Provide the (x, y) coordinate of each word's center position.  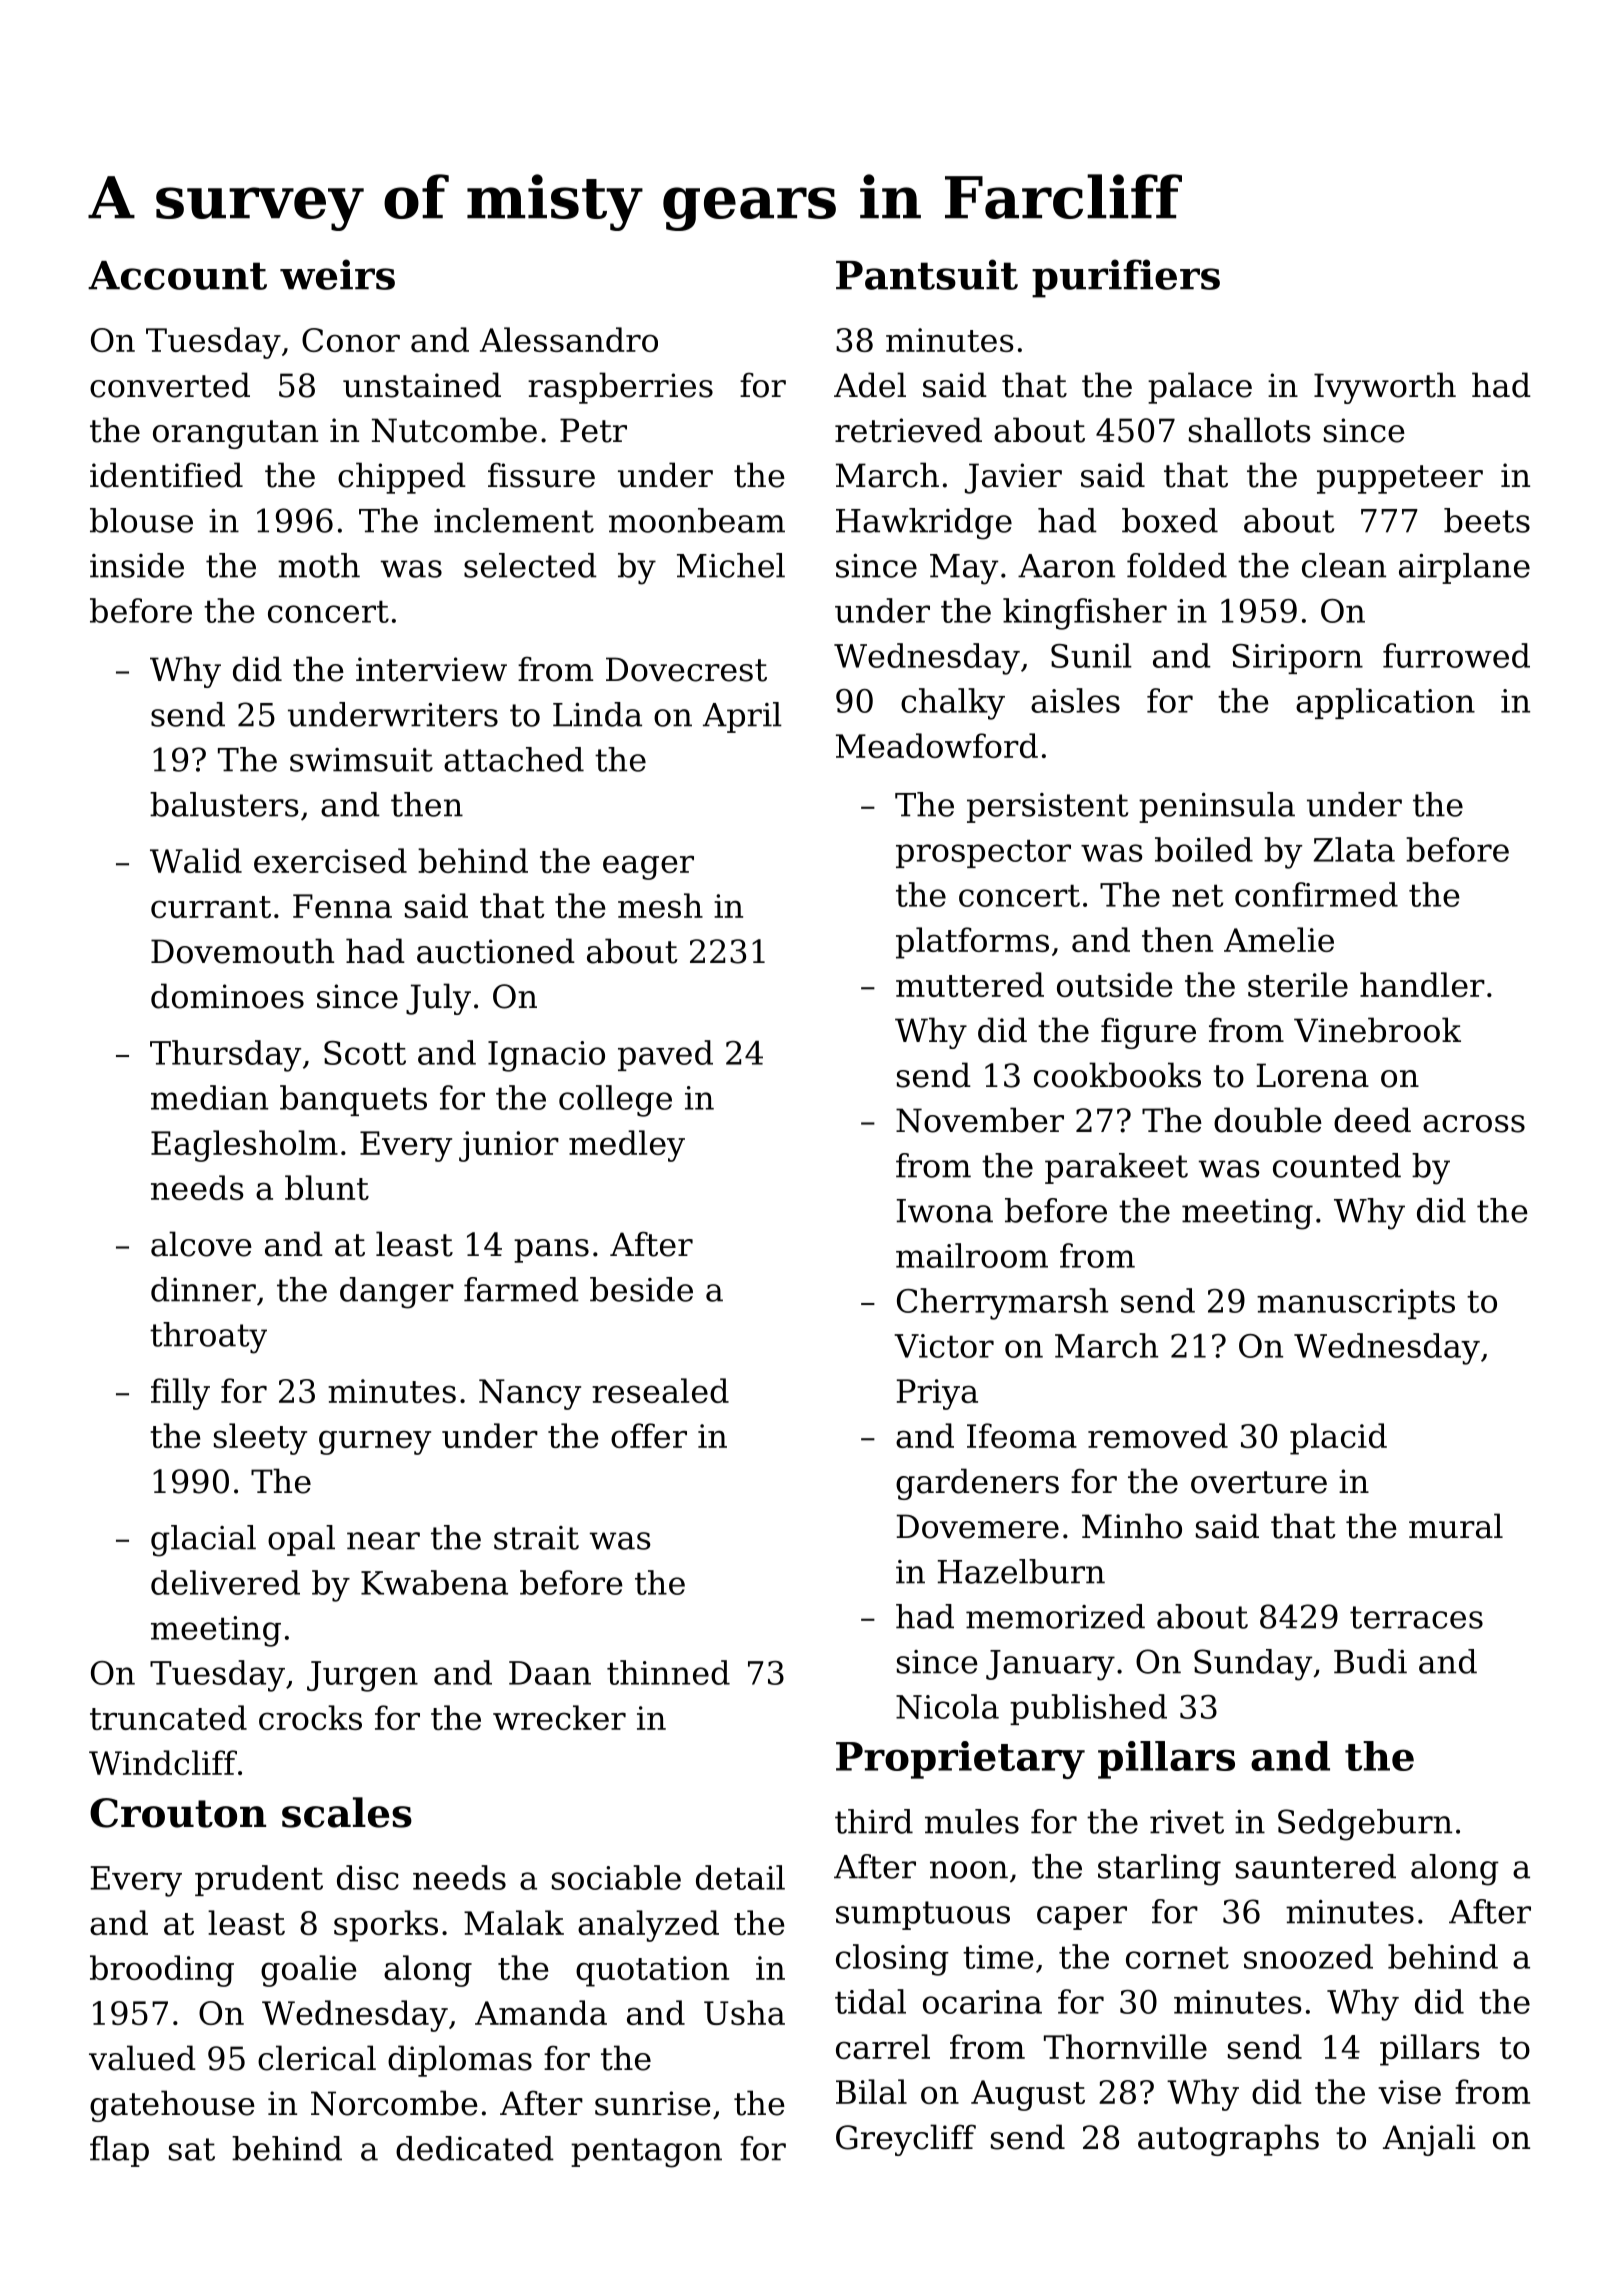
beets (1487, 520)
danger (397, 1293)
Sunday (1253, 1665)
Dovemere (978, 1526)
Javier (1013, 478)
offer (649, 1435)
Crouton (178, 1813)
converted (170, 385)
